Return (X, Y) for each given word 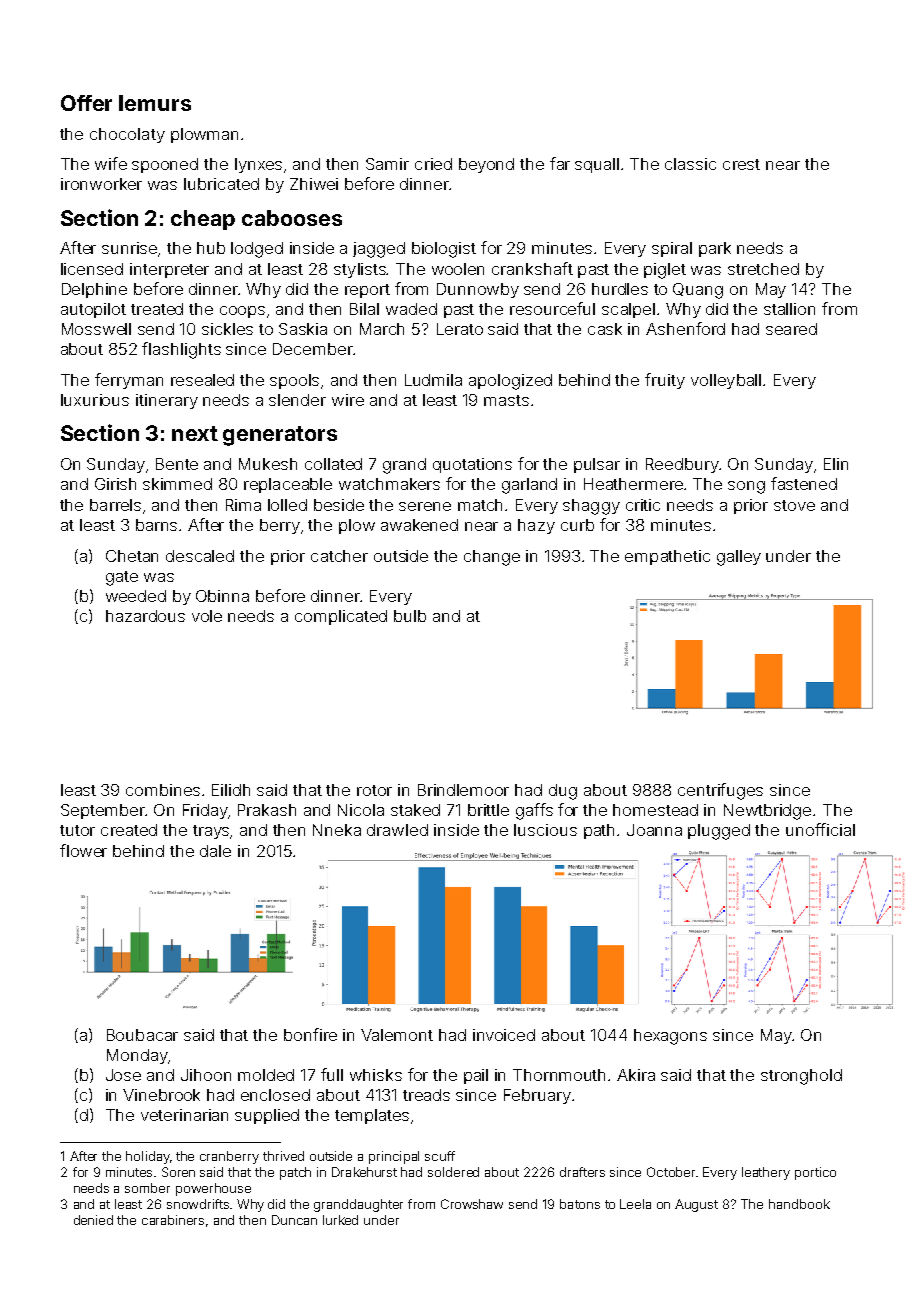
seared (791, 329)
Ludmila (433, 380)
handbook (799, 1204)
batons (580, 1204)
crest (741, 164)
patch (295, 1173)
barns (156, 525)
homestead (655, 810)
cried (433, 164)
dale (215, 851)
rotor (374, 790)
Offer (86, 103)
